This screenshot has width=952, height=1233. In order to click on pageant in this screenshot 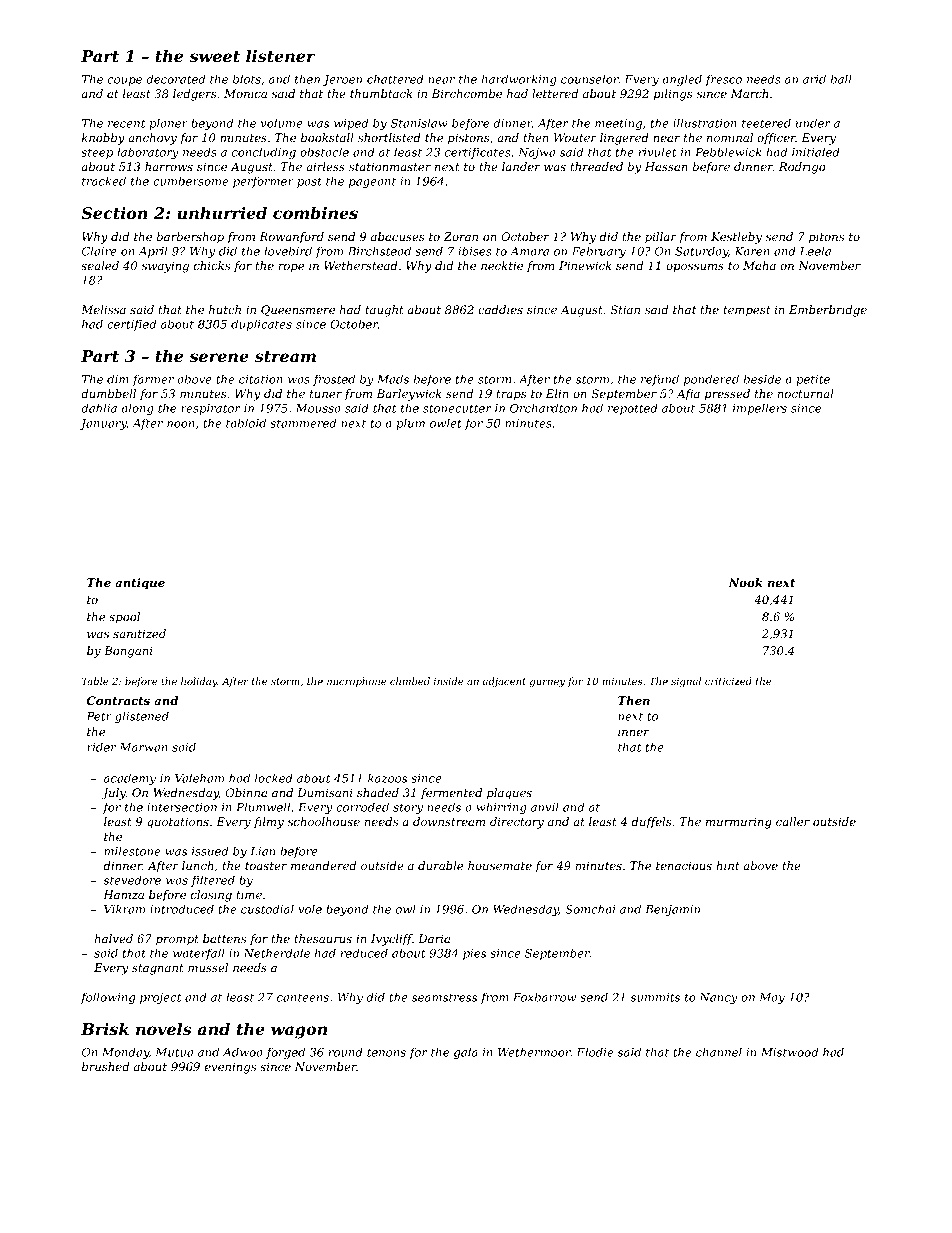, I will do `click(372, 182)`.
